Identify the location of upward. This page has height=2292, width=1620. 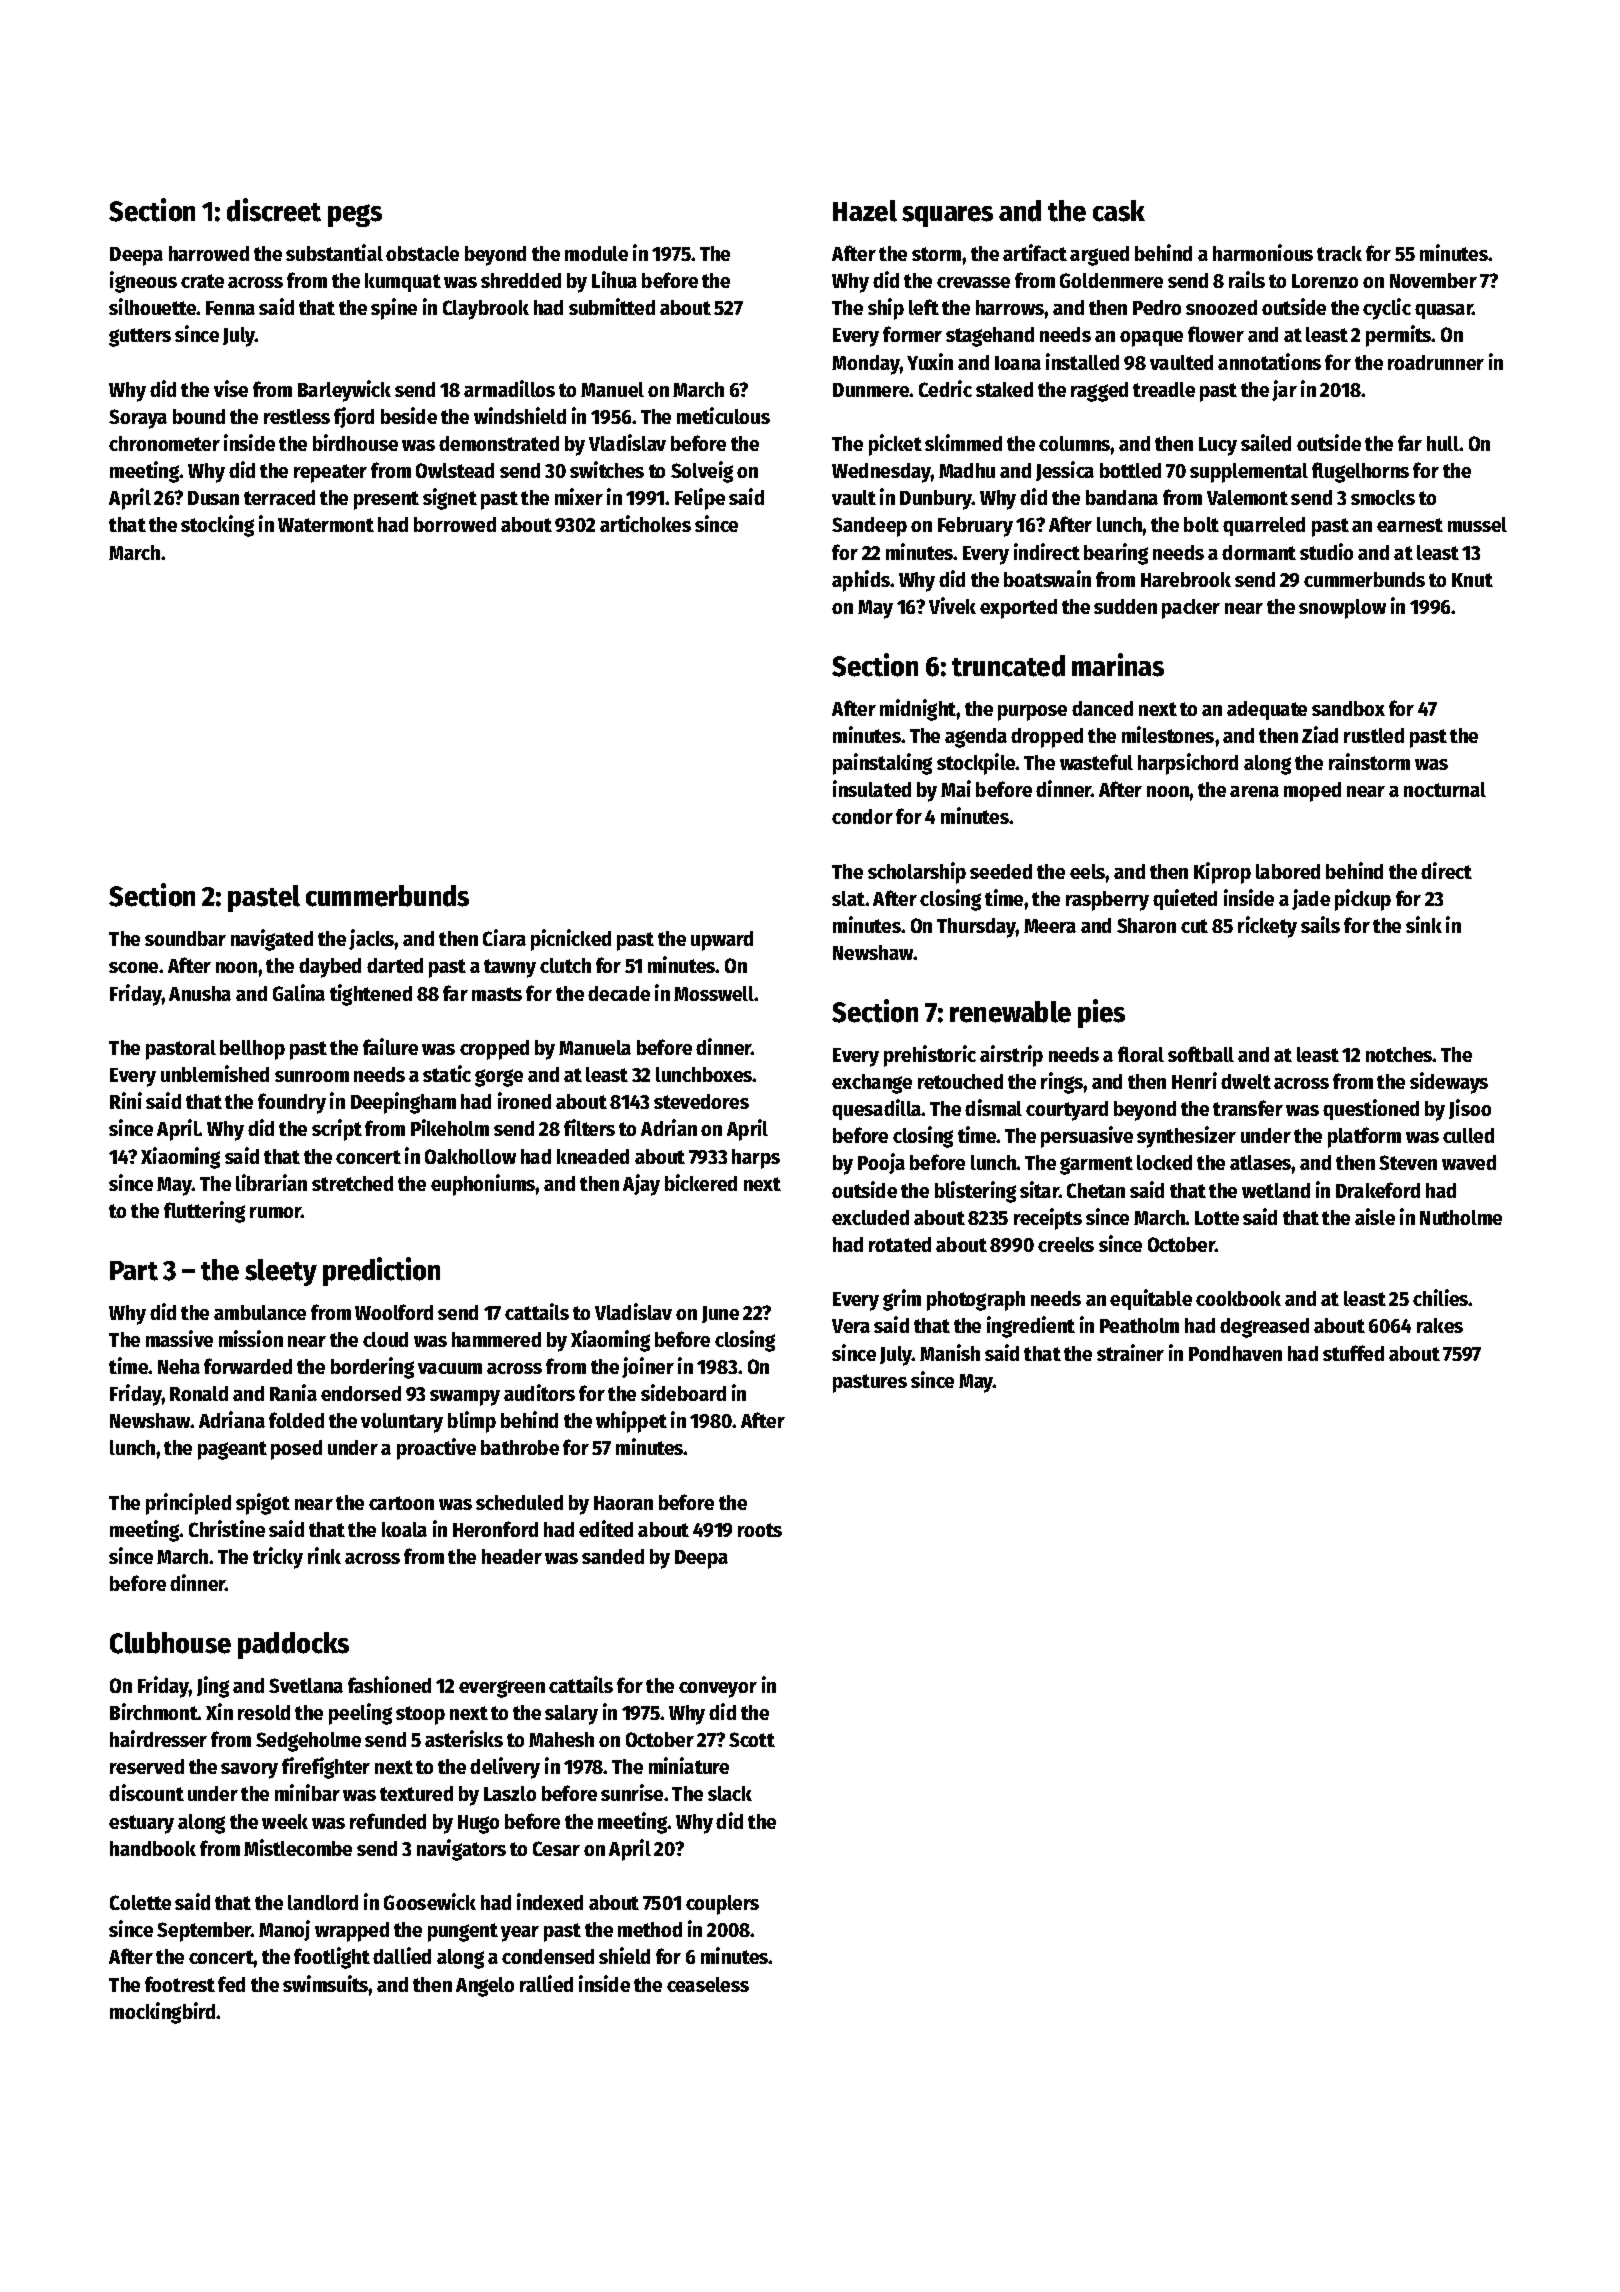
(722, 941).
